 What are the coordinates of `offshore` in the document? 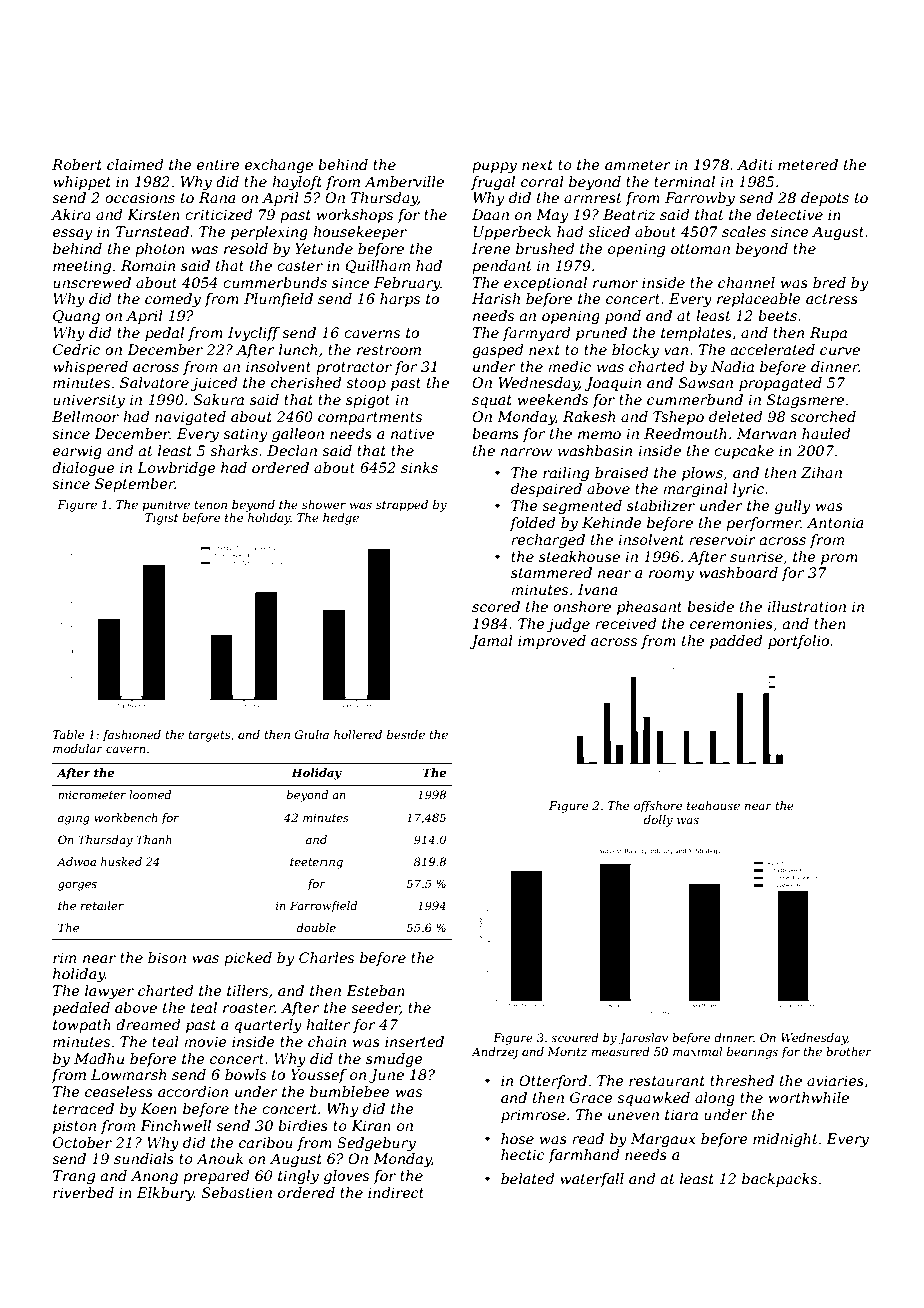 It's located at (658, 807).
